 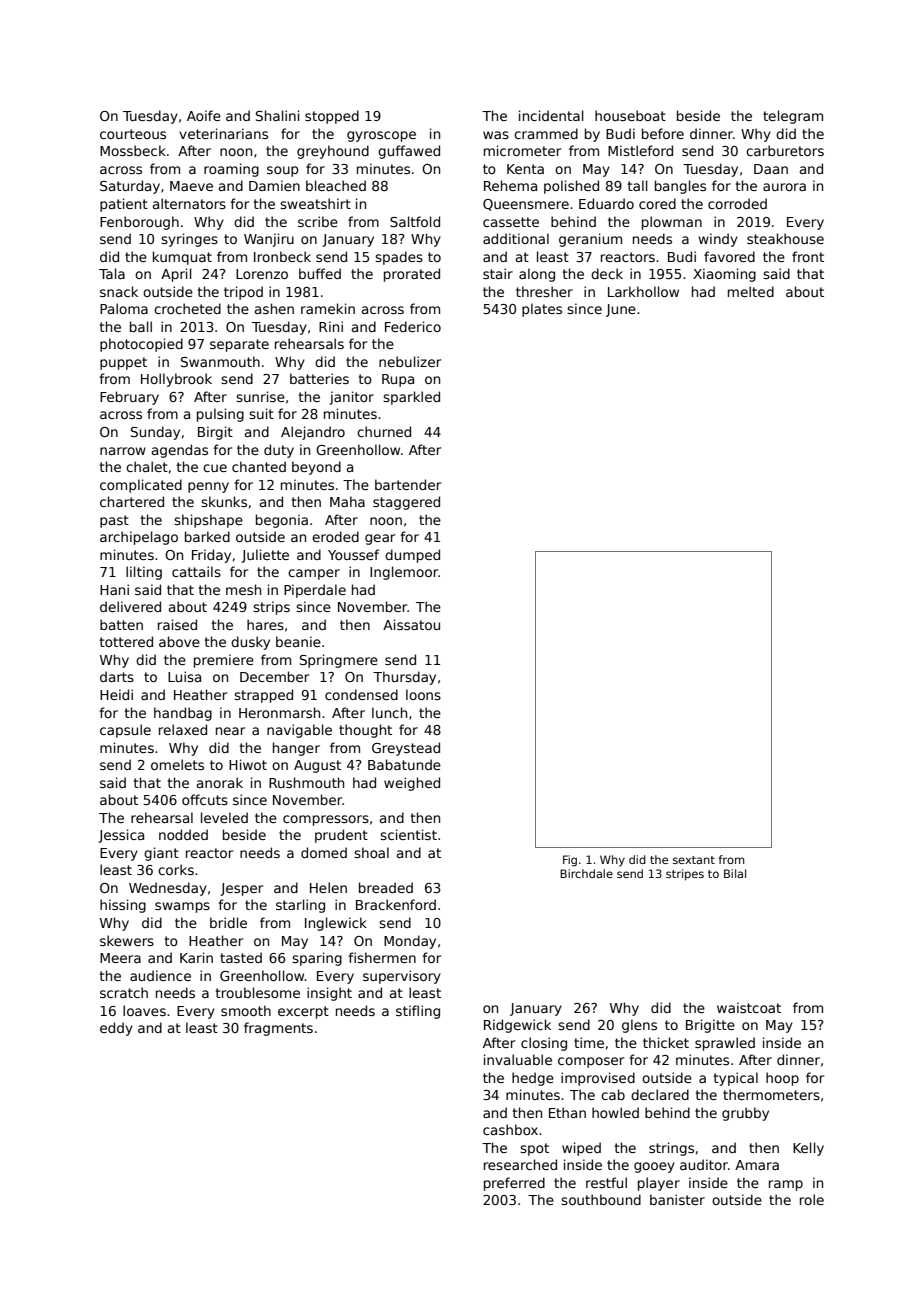 What do you see at coordinates (514, 1184) in the document?
I see `preferred` at bounding box center [514, 1184].
